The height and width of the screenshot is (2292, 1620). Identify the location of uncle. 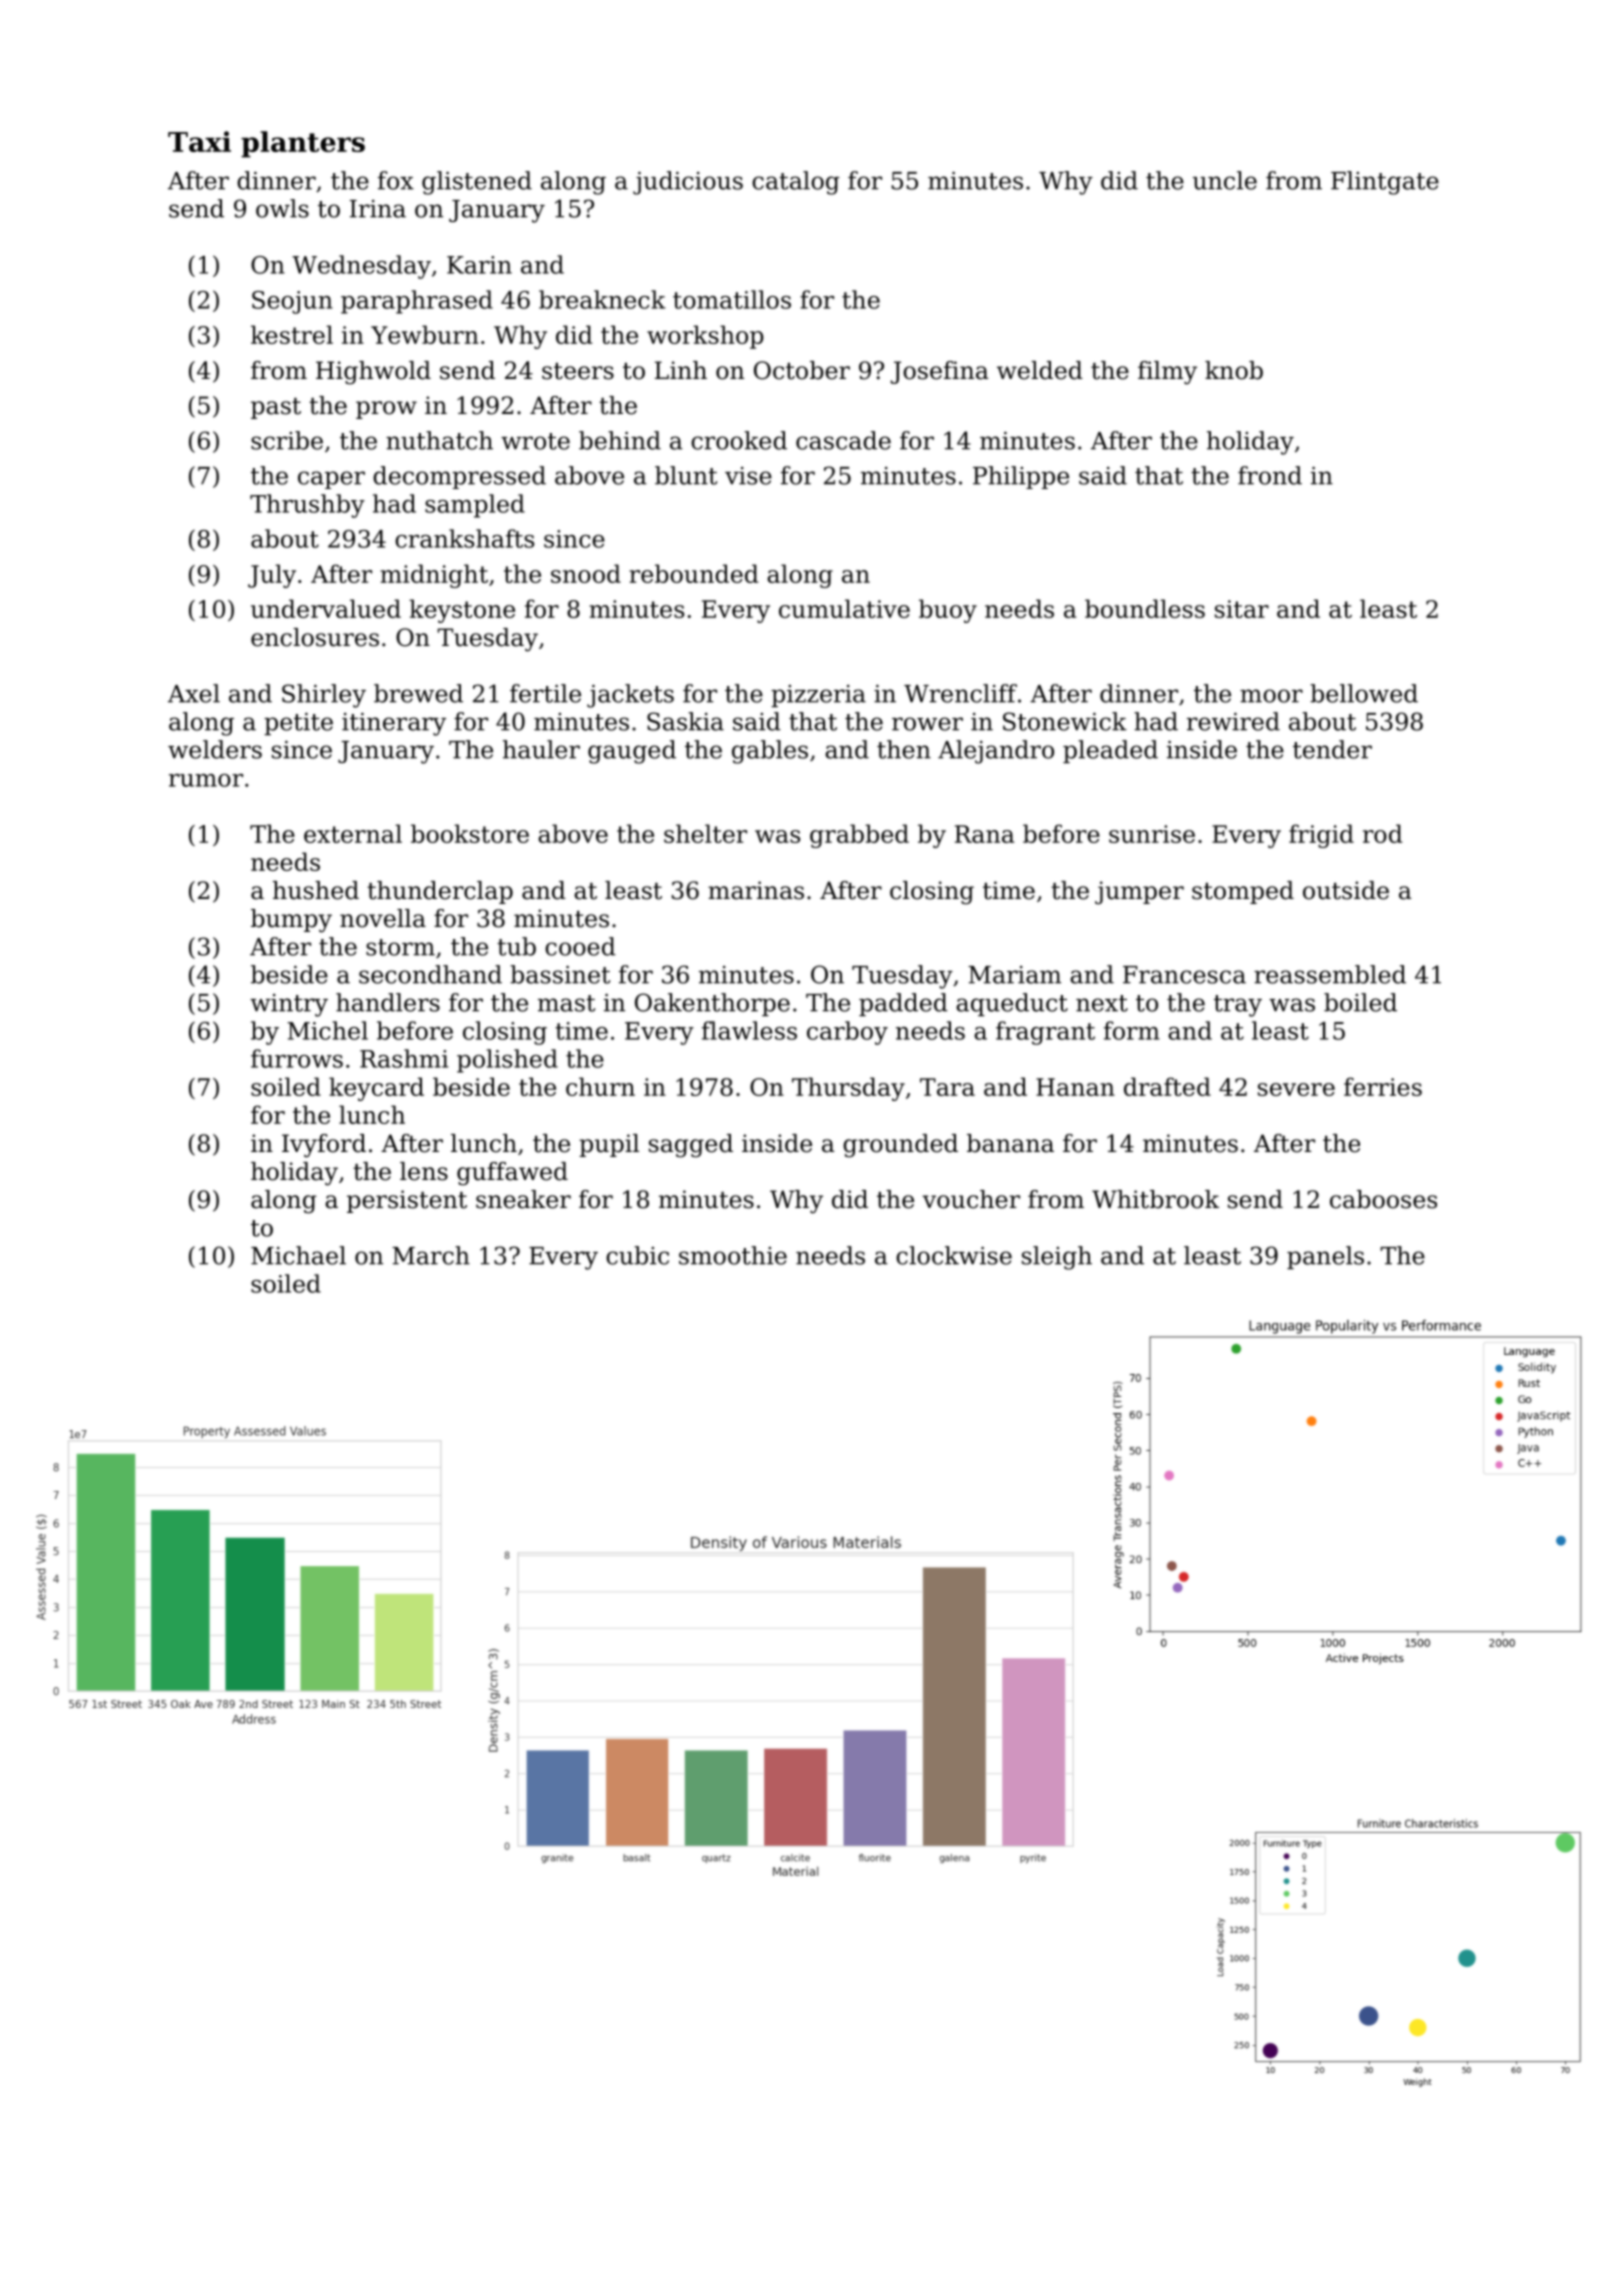
(1225, 180).
